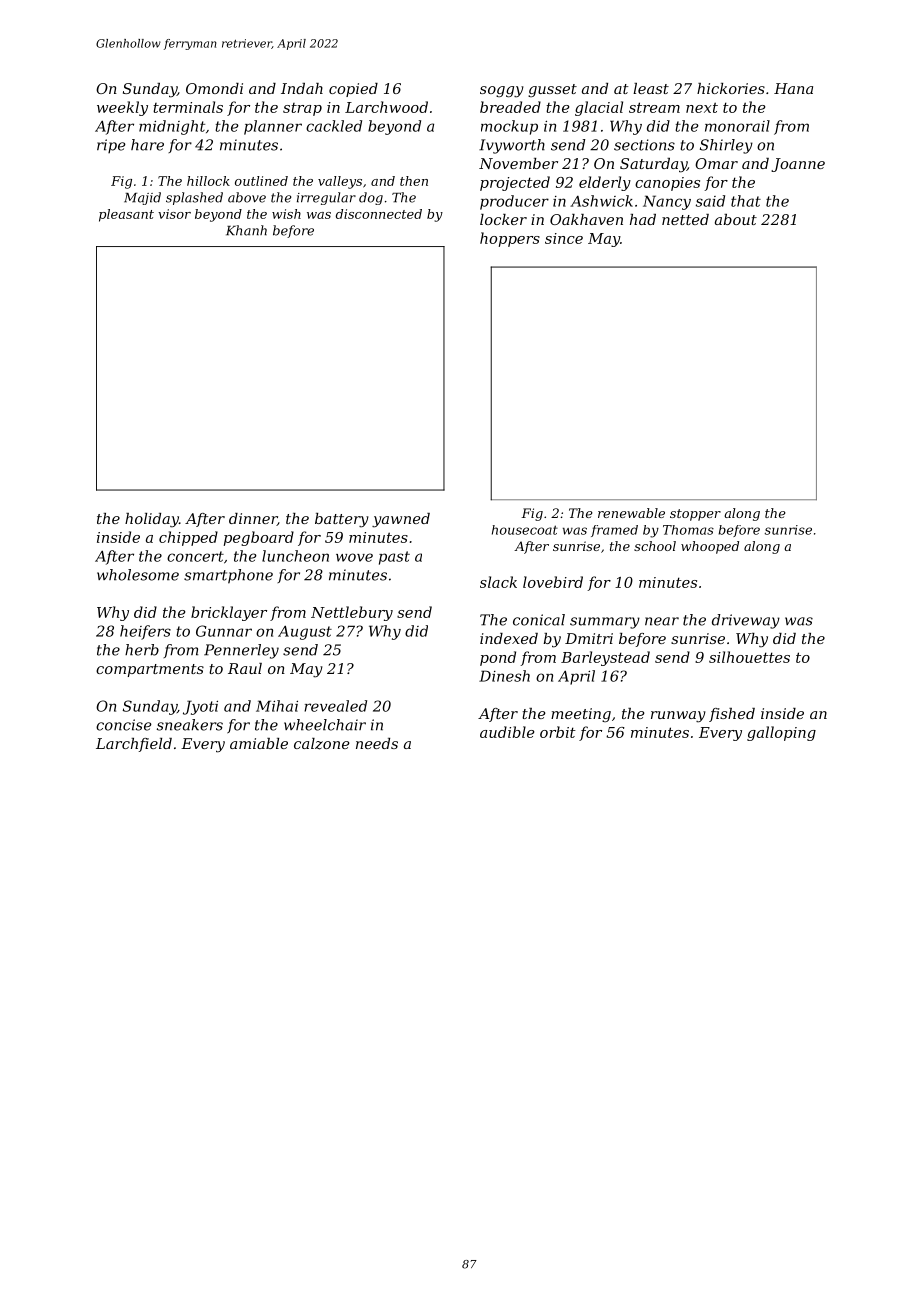 Image resolution: width=924 pixels, height=1308 pixels. I want to click on netted, so click(685, 219).
